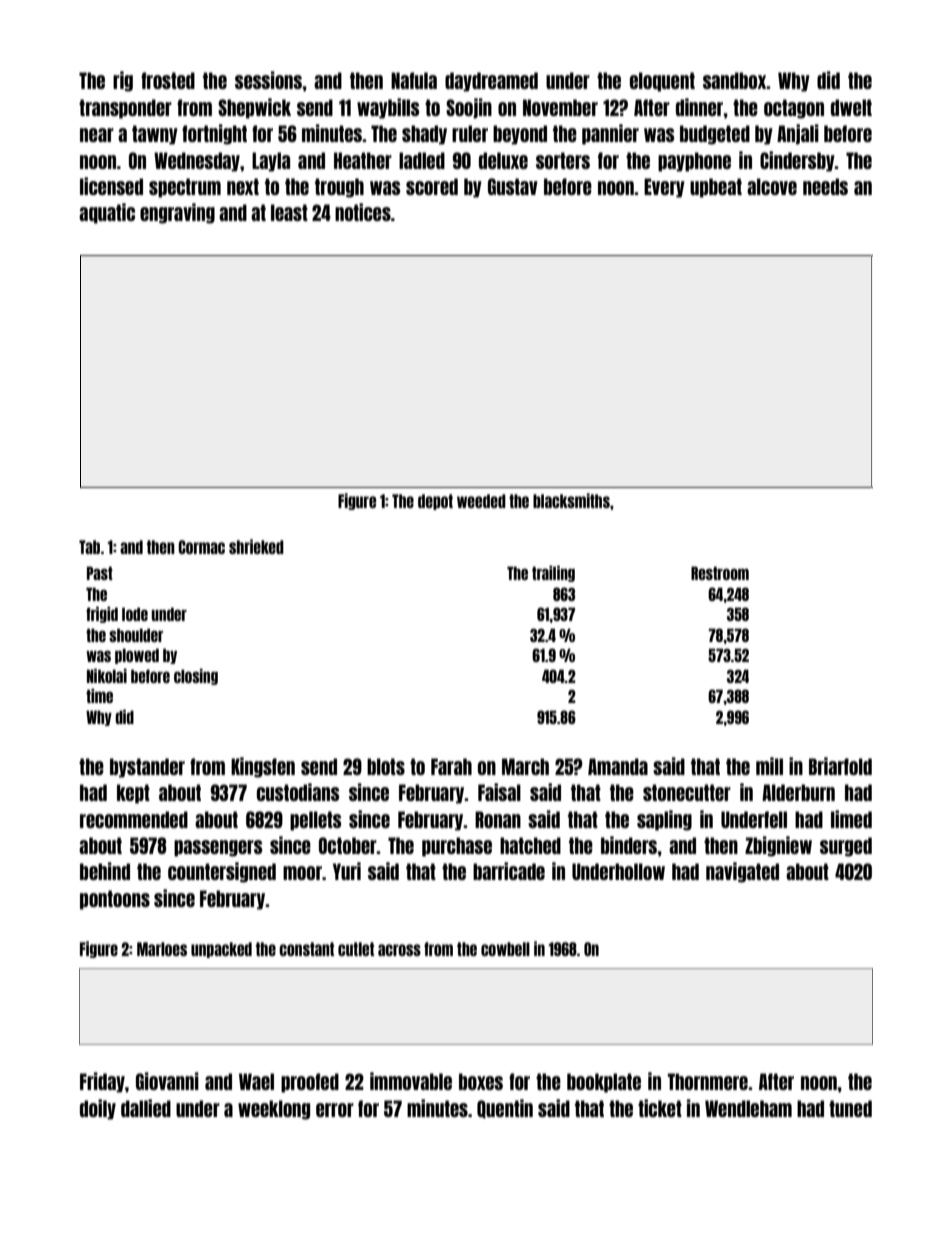  What do you see at coordinates (825, 186) in the document?
I see `needs` at bounding box center [825, 186].
